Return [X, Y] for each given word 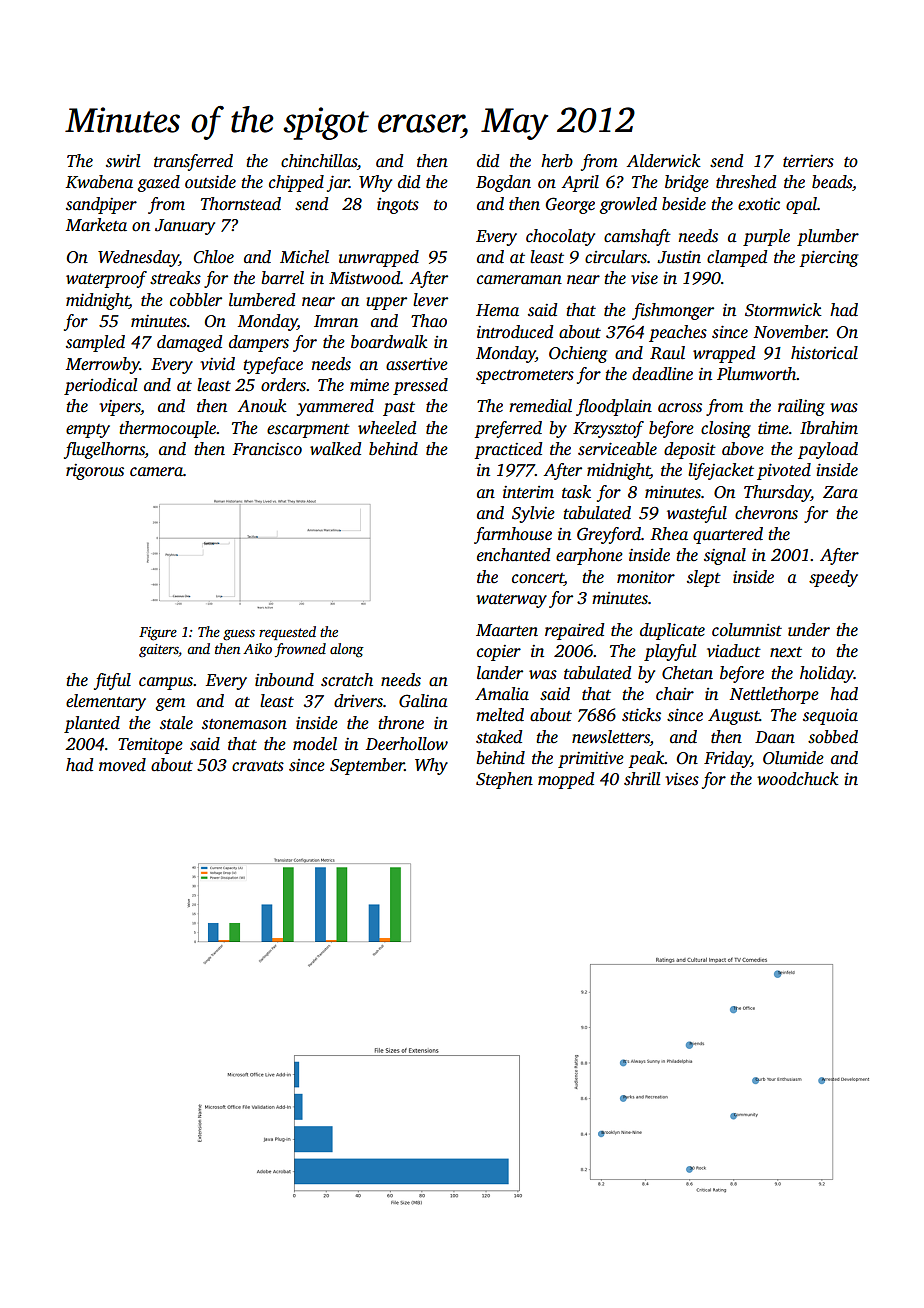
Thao [429, 321]
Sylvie [533, 514]
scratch [347, 680]
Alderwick [663, 161]
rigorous [95, 472]
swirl [123, 161]
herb [557, 161]
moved [122, 765]
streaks [175, 278]
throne [401, 723]
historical [824, 353]
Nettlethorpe [774, 695]
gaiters [159, 651]
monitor [646, 577]
